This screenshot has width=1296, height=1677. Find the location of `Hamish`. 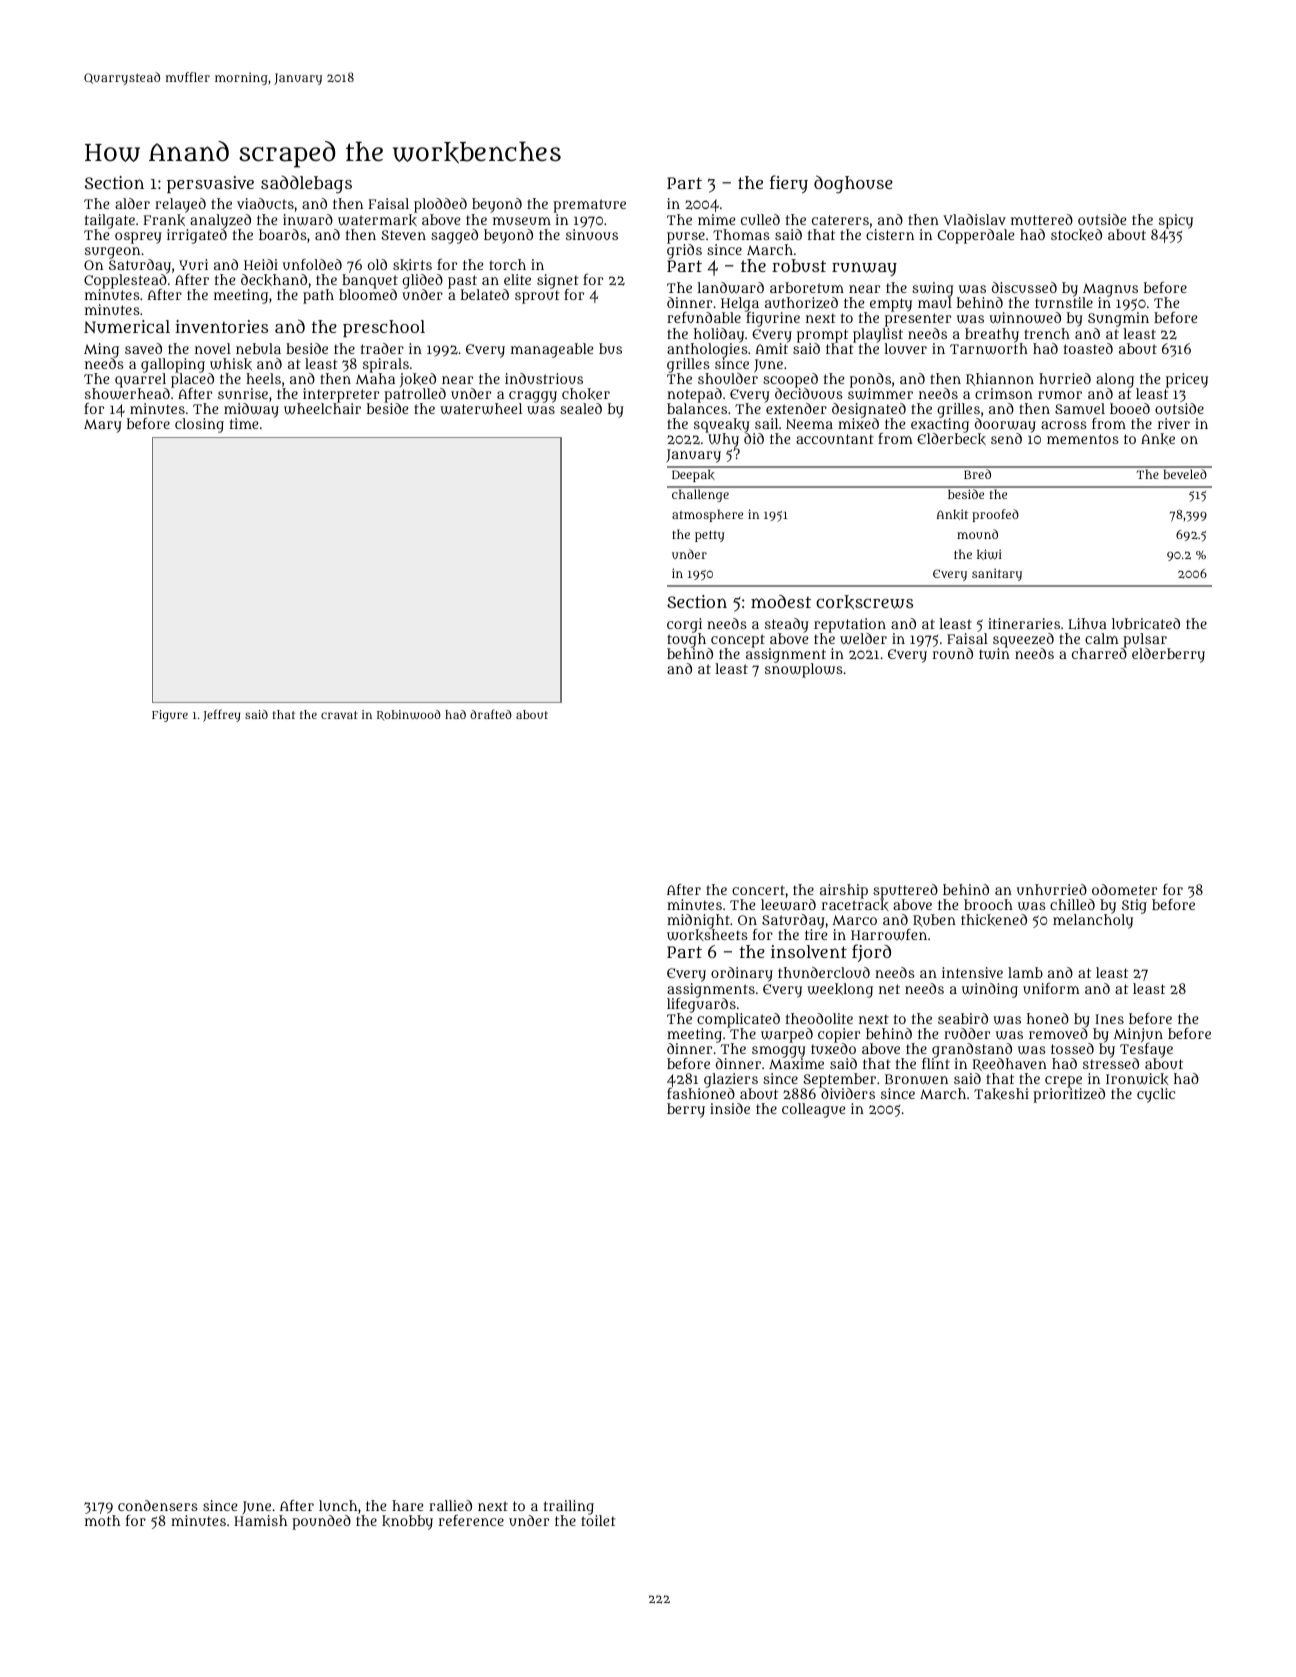

Hamish is located at coordinates (260, 1521).
